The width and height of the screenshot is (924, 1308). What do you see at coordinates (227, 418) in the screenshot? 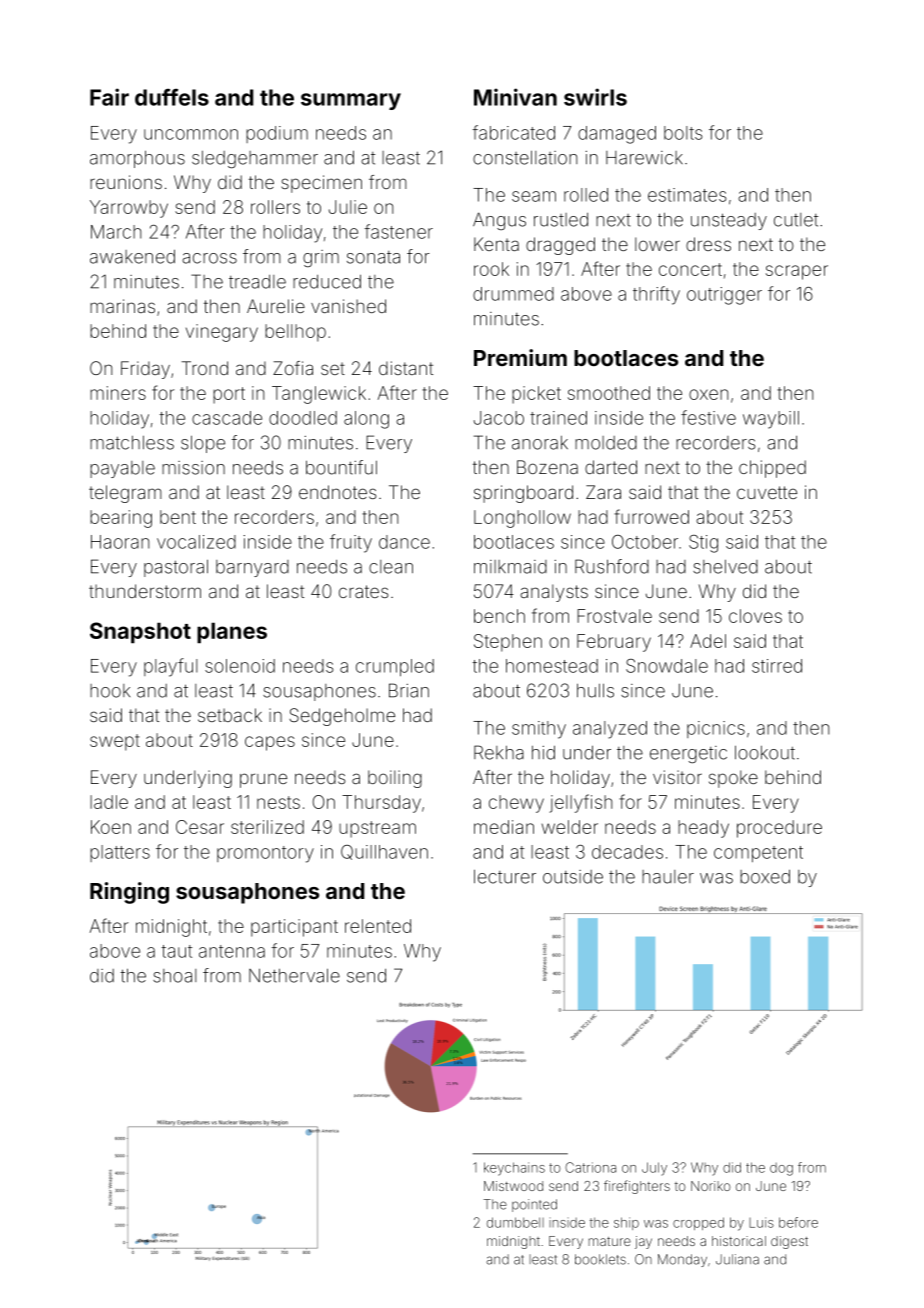
I see `cascade` at bounding box center [227, 418].
